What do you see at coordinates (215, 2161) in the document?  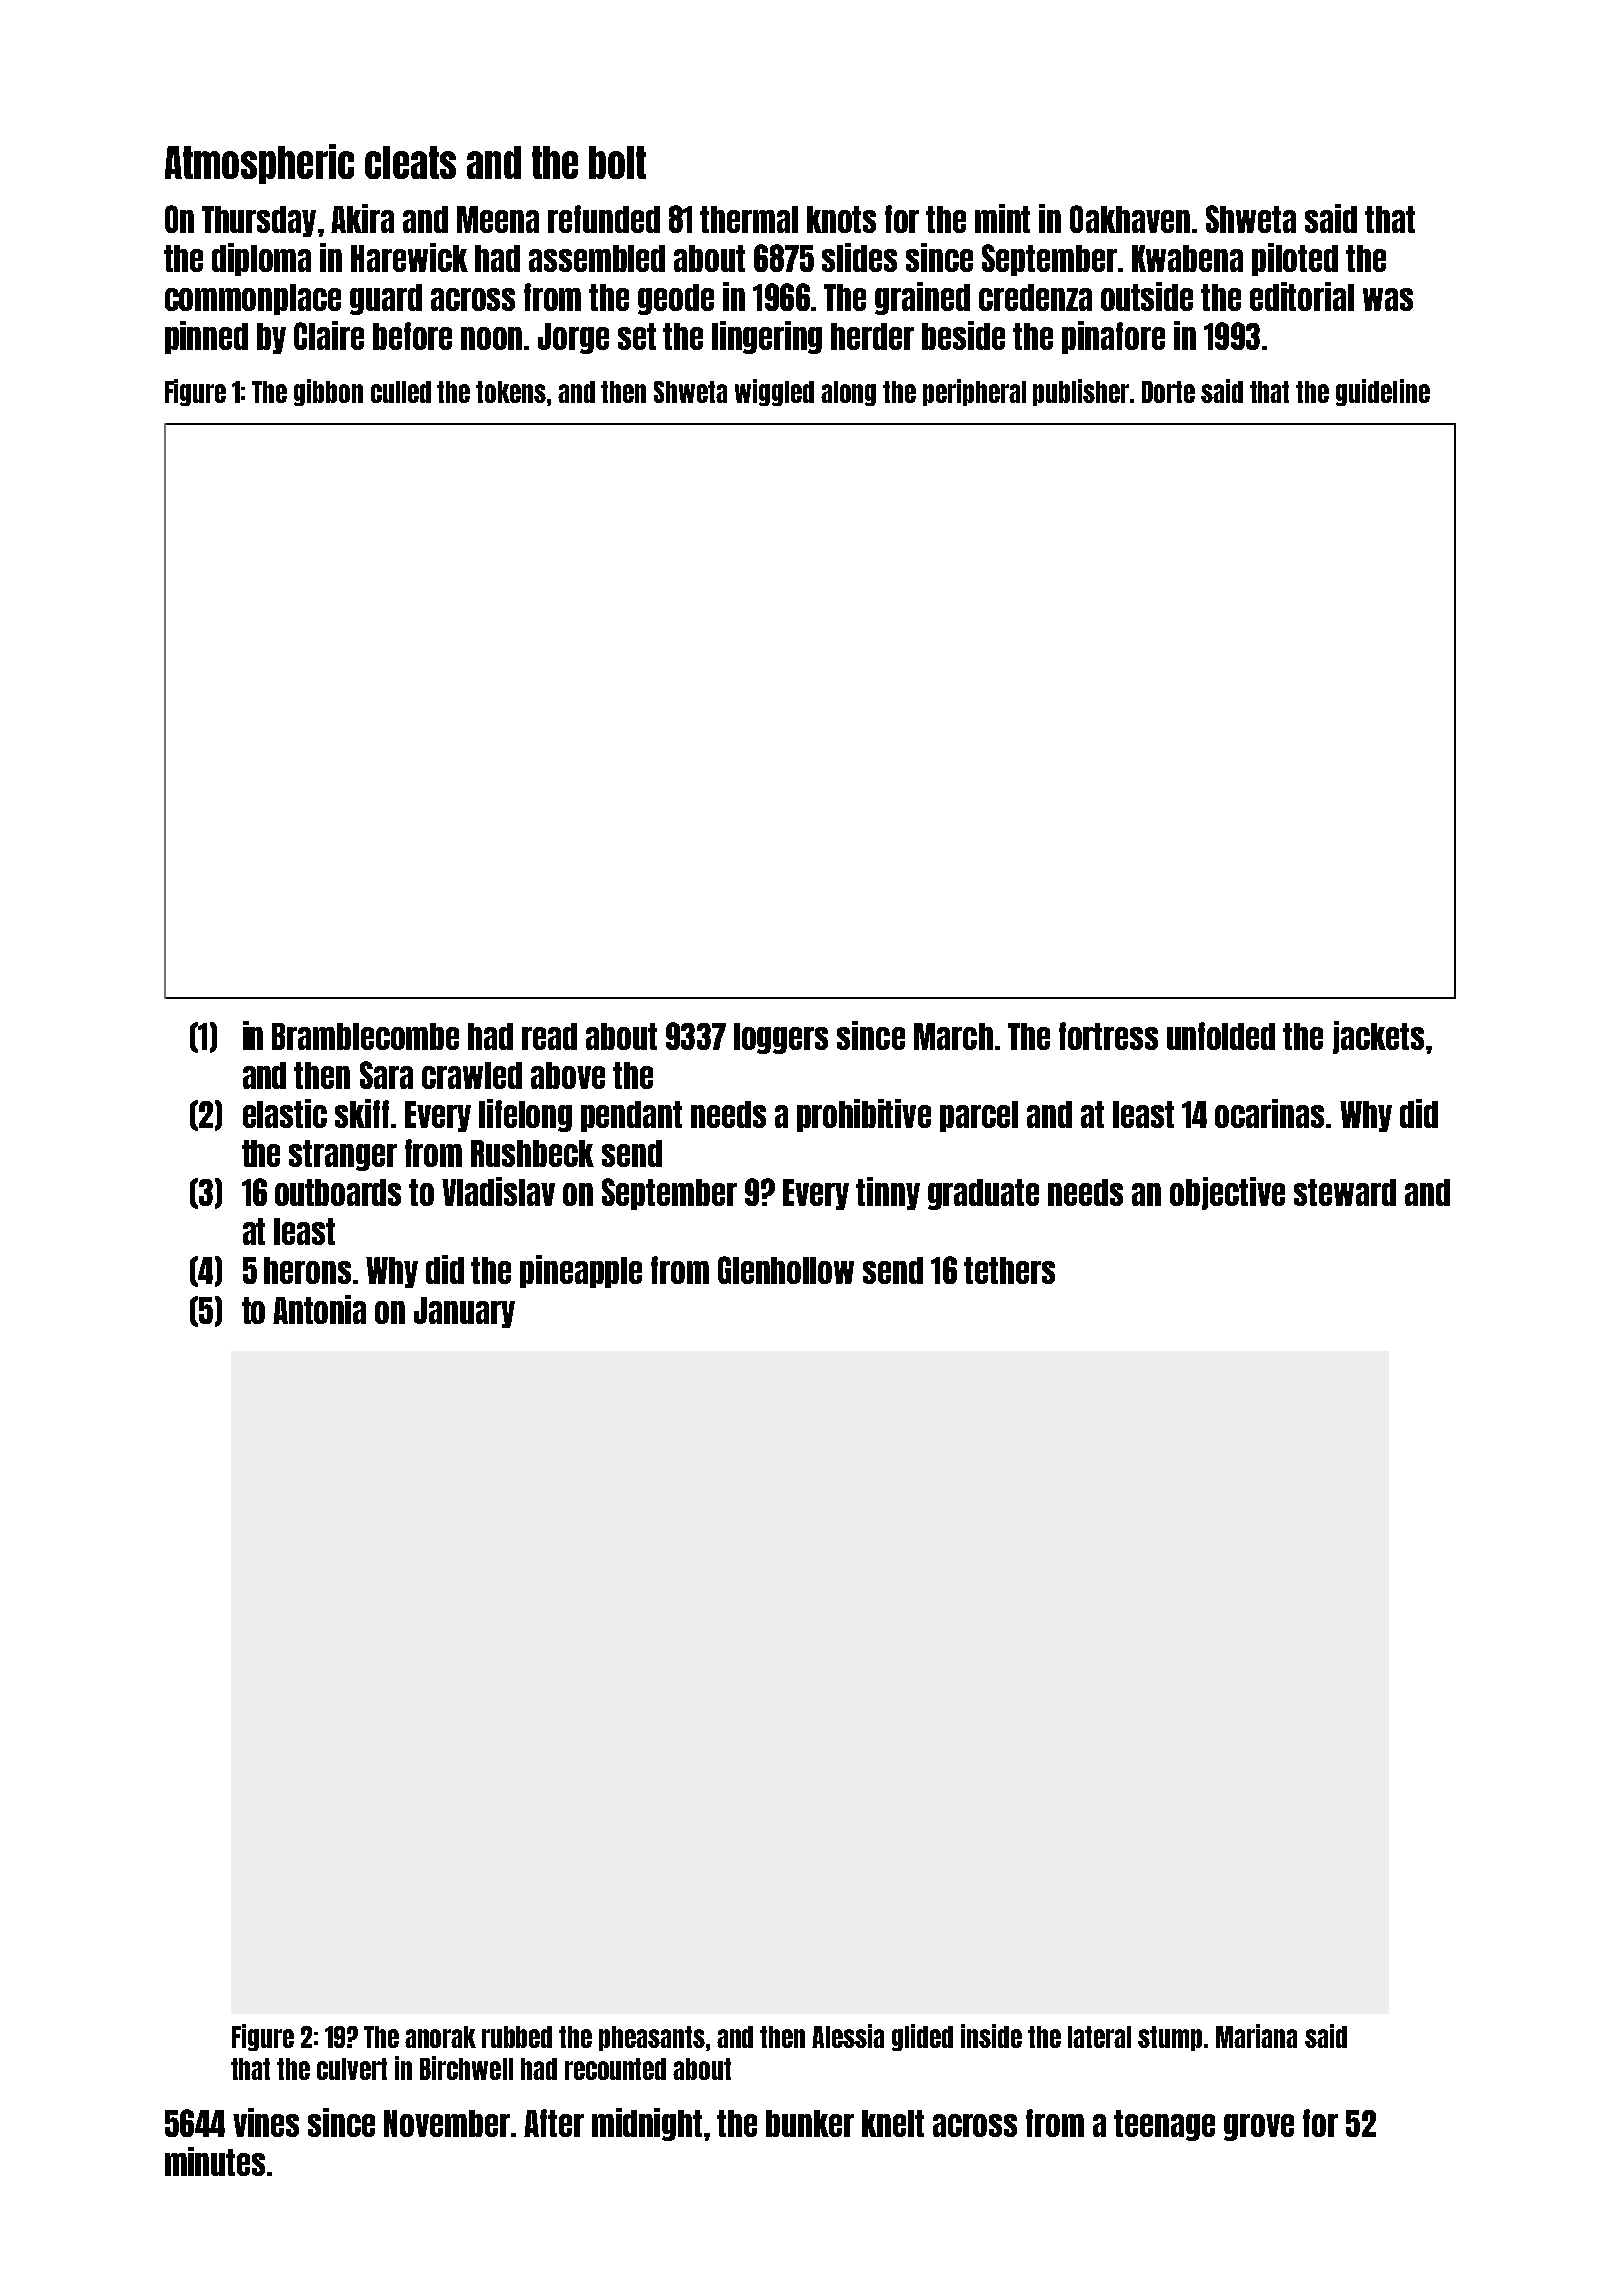 I see `minutes` at bounding box center [215, 2161].
